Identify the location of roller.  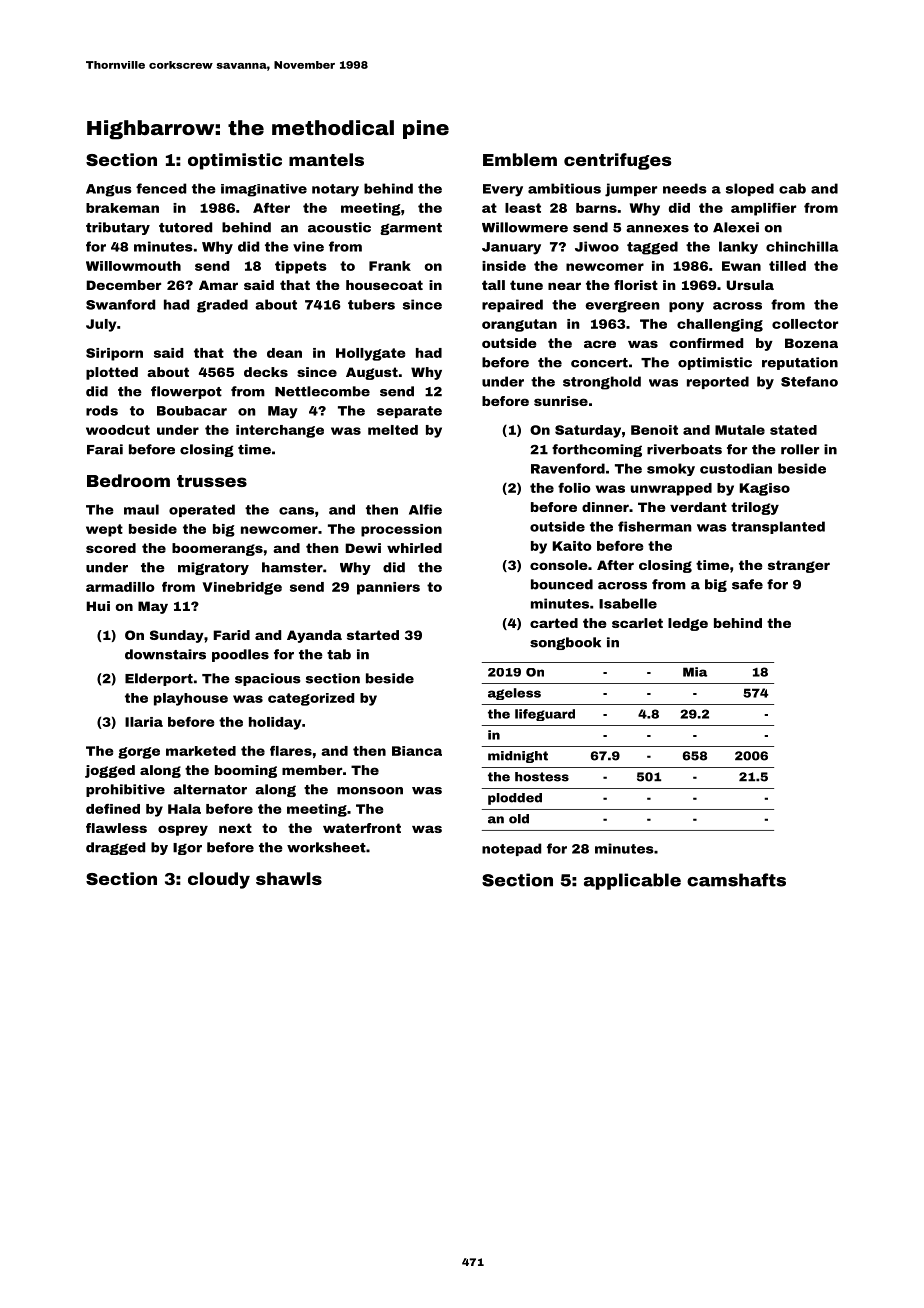
(800, 449).
